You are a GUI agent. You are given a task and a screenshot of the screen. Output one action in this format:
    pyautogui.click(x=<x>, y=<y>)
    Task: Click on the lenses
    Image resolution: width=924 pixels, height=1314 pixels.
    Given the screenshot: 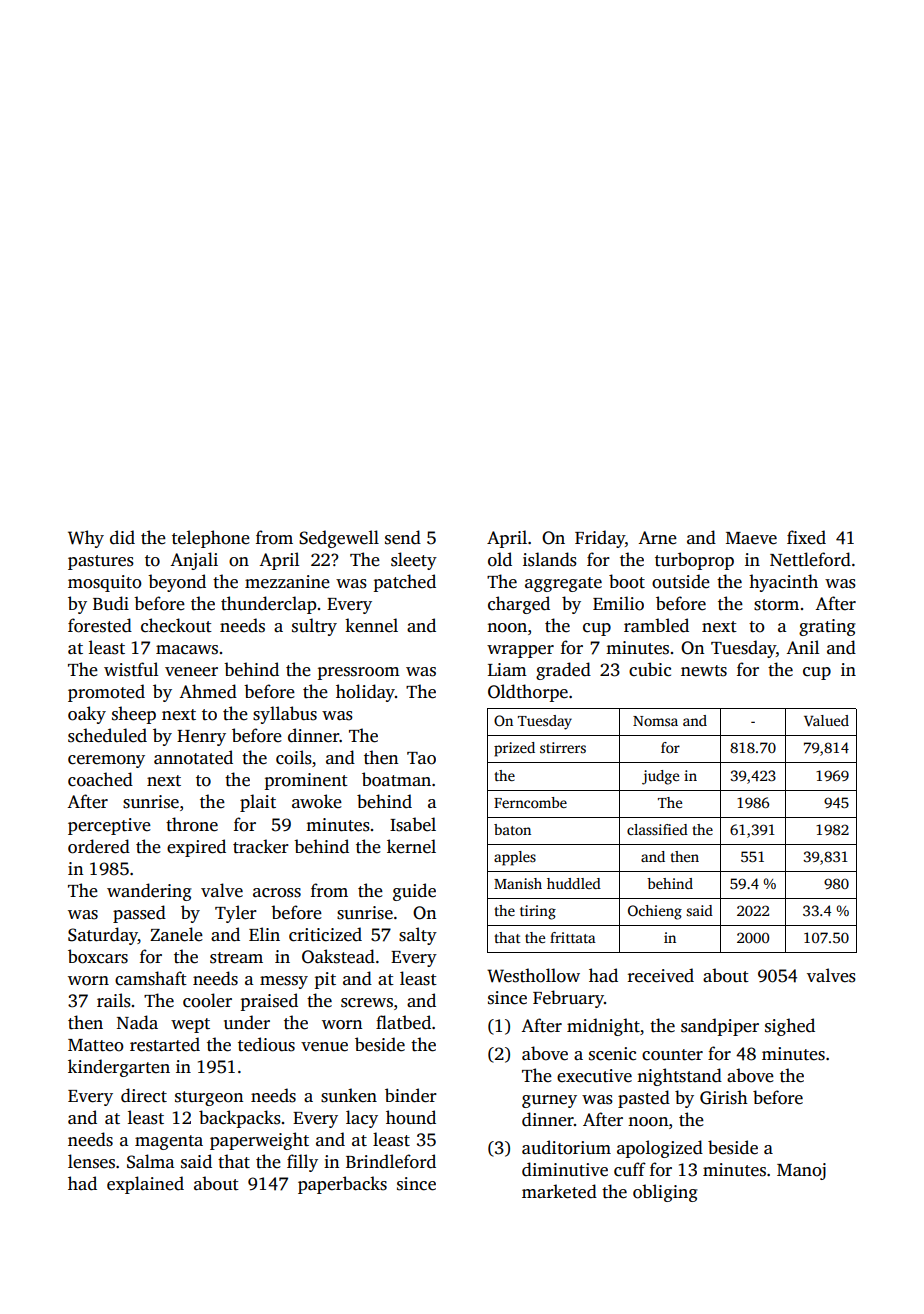 What is the action you would take?
    pyautogui.click(x=91, y=1161)
